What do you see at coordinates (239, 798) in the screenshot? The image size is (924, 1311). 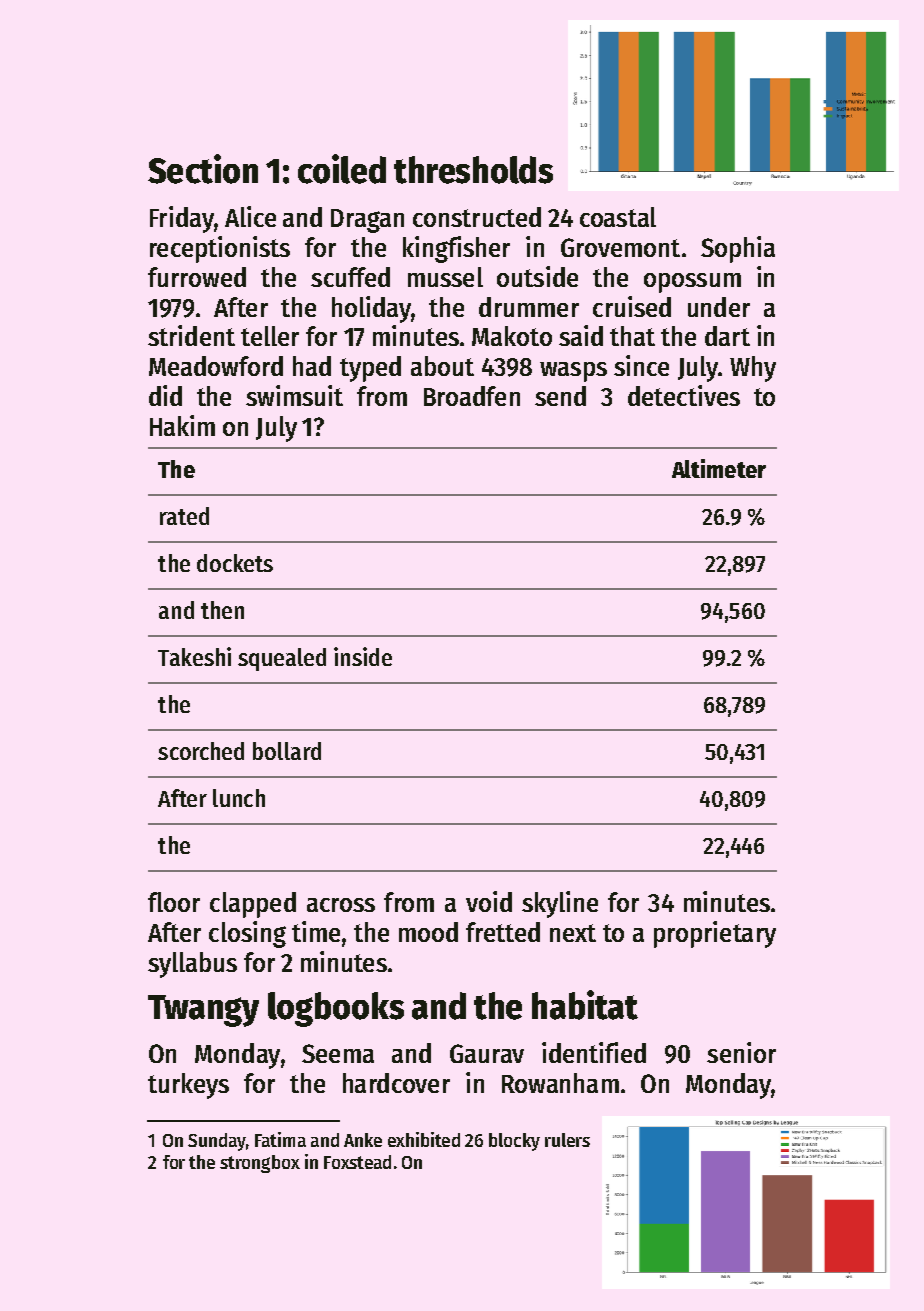 I see `lunch` at bounding box center [239, 798].
